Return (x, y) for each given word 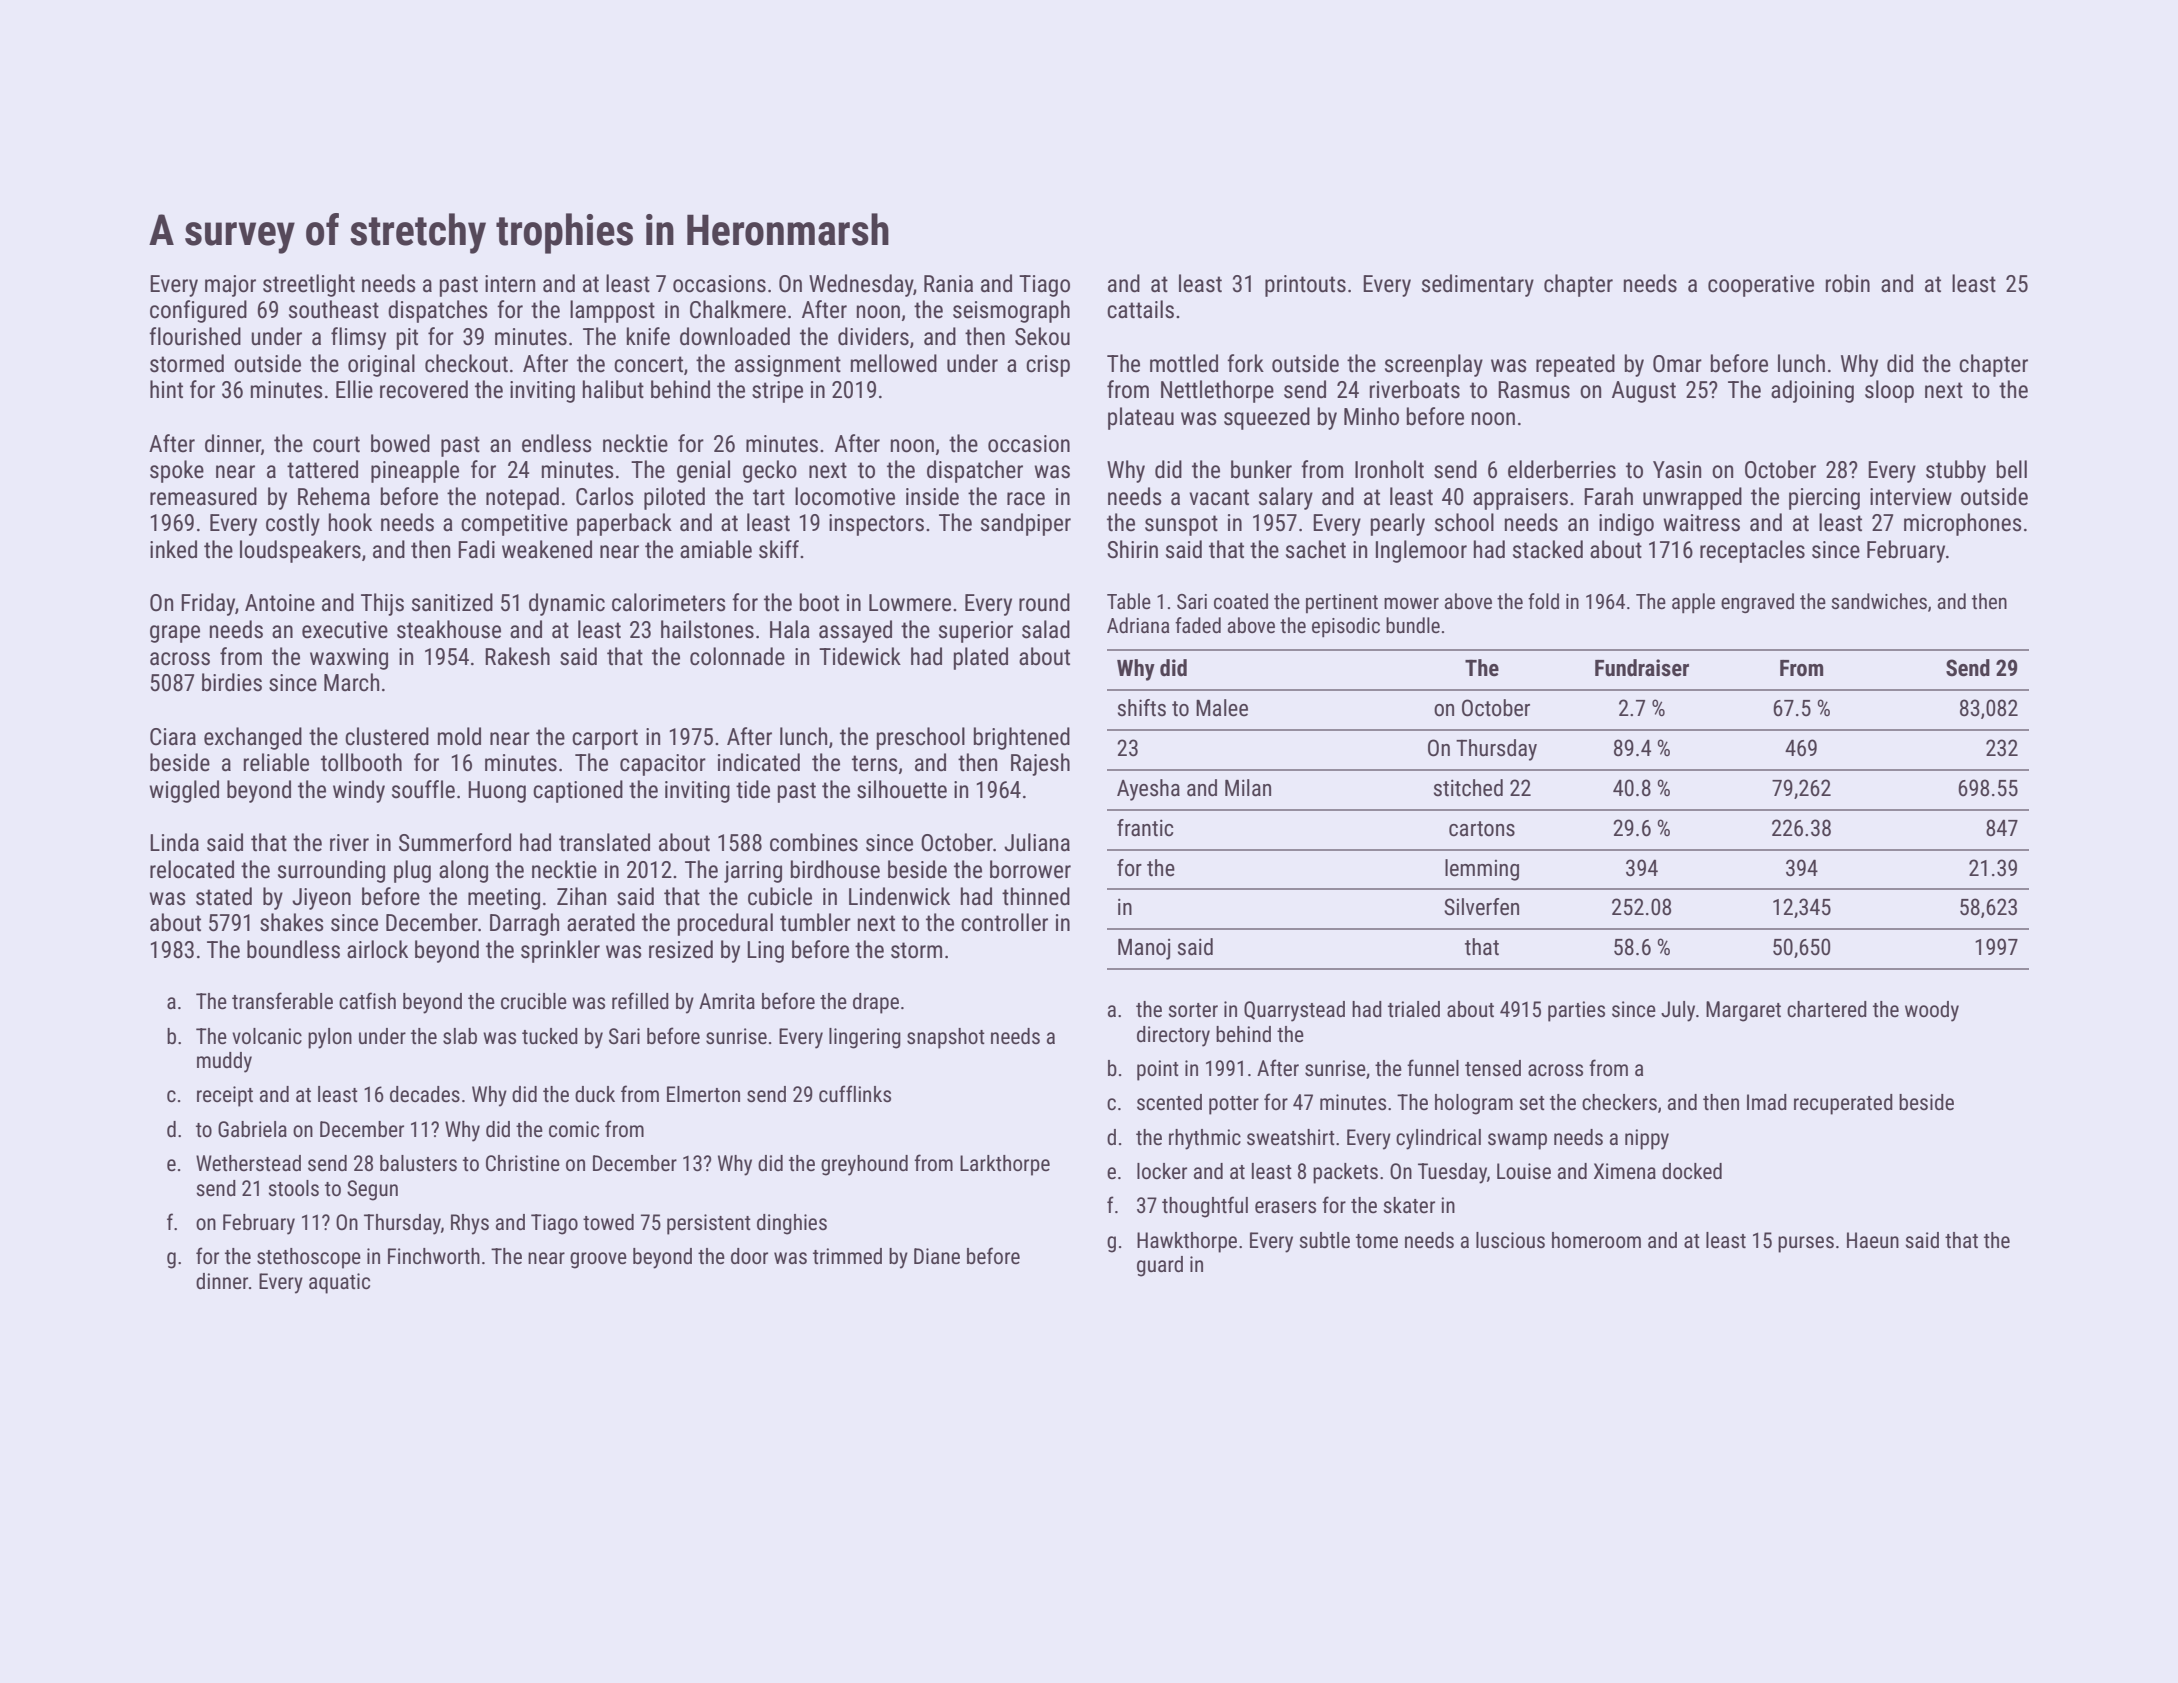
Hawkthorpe (1187, 1242)
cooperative (1761, 286)
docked (1692, 1171)
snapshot (946, 1038)
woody (1932, 1011)
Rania (948, 284)
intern (510, 284)
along (463, 871)
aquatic (339, 1283)
